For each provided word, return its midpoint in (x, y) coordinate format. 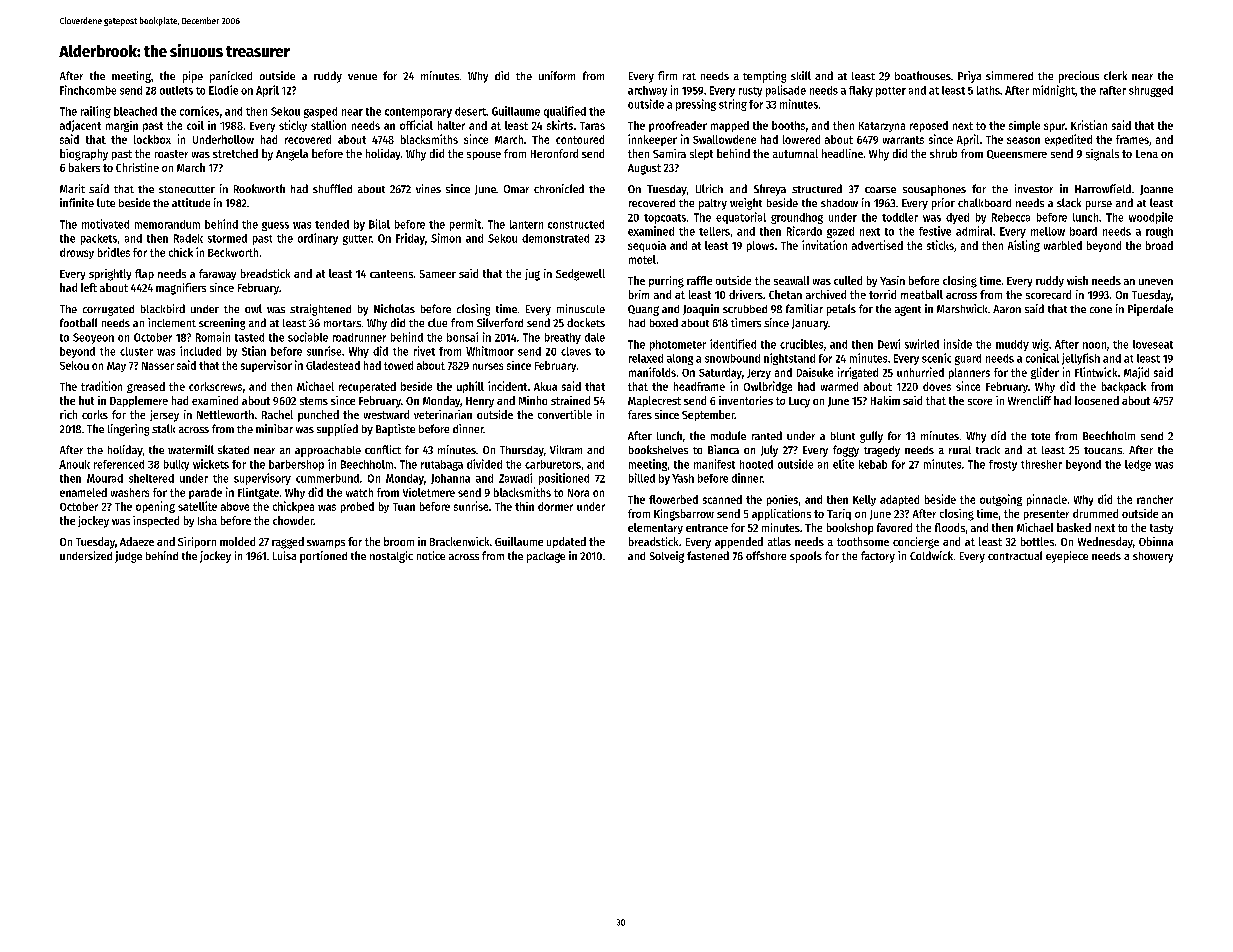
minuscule (581, 308)
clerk (1115, 75)
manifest (714, 464)
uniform (557, 75)
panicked (231, 77)
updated (566, 542)
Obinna (1156, 541)
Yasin (892, 280)
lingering (128, 430)
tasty (1161, 529)
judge (128, 557)
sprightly (110, 275)
